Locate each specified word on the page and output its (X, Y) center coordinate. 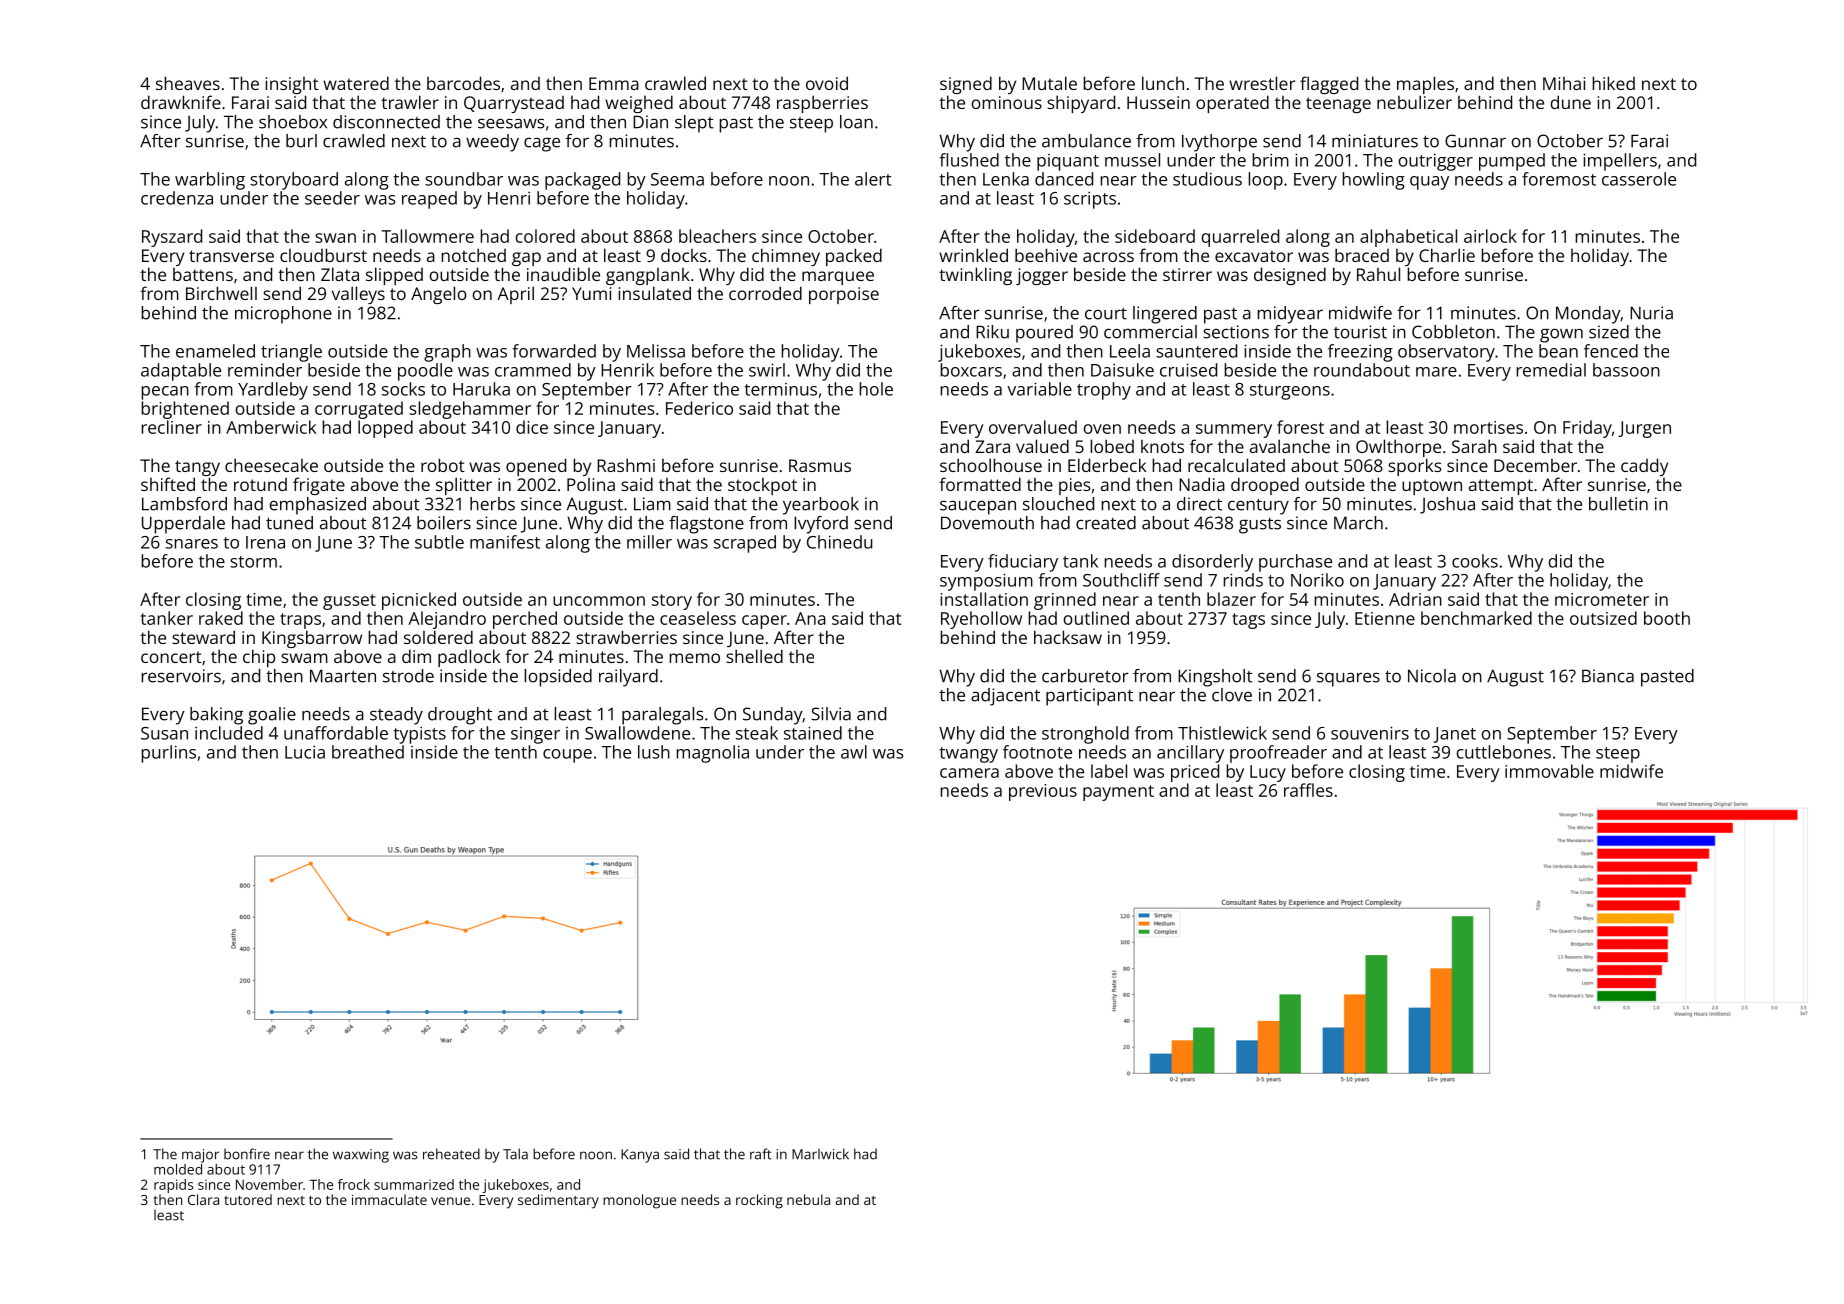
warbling (210, 181)
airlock (1490, 236)
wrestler (1262, 83)
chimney (786, 257)
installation (984, 599)
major (200, 1156)
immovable (1549, 771)
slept (694, 124)
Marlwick (820, 1154)
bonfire (247, 1154)
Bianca (1608, 676)
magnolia (712, 754)
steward (203, 637)
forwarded (554, 351)
